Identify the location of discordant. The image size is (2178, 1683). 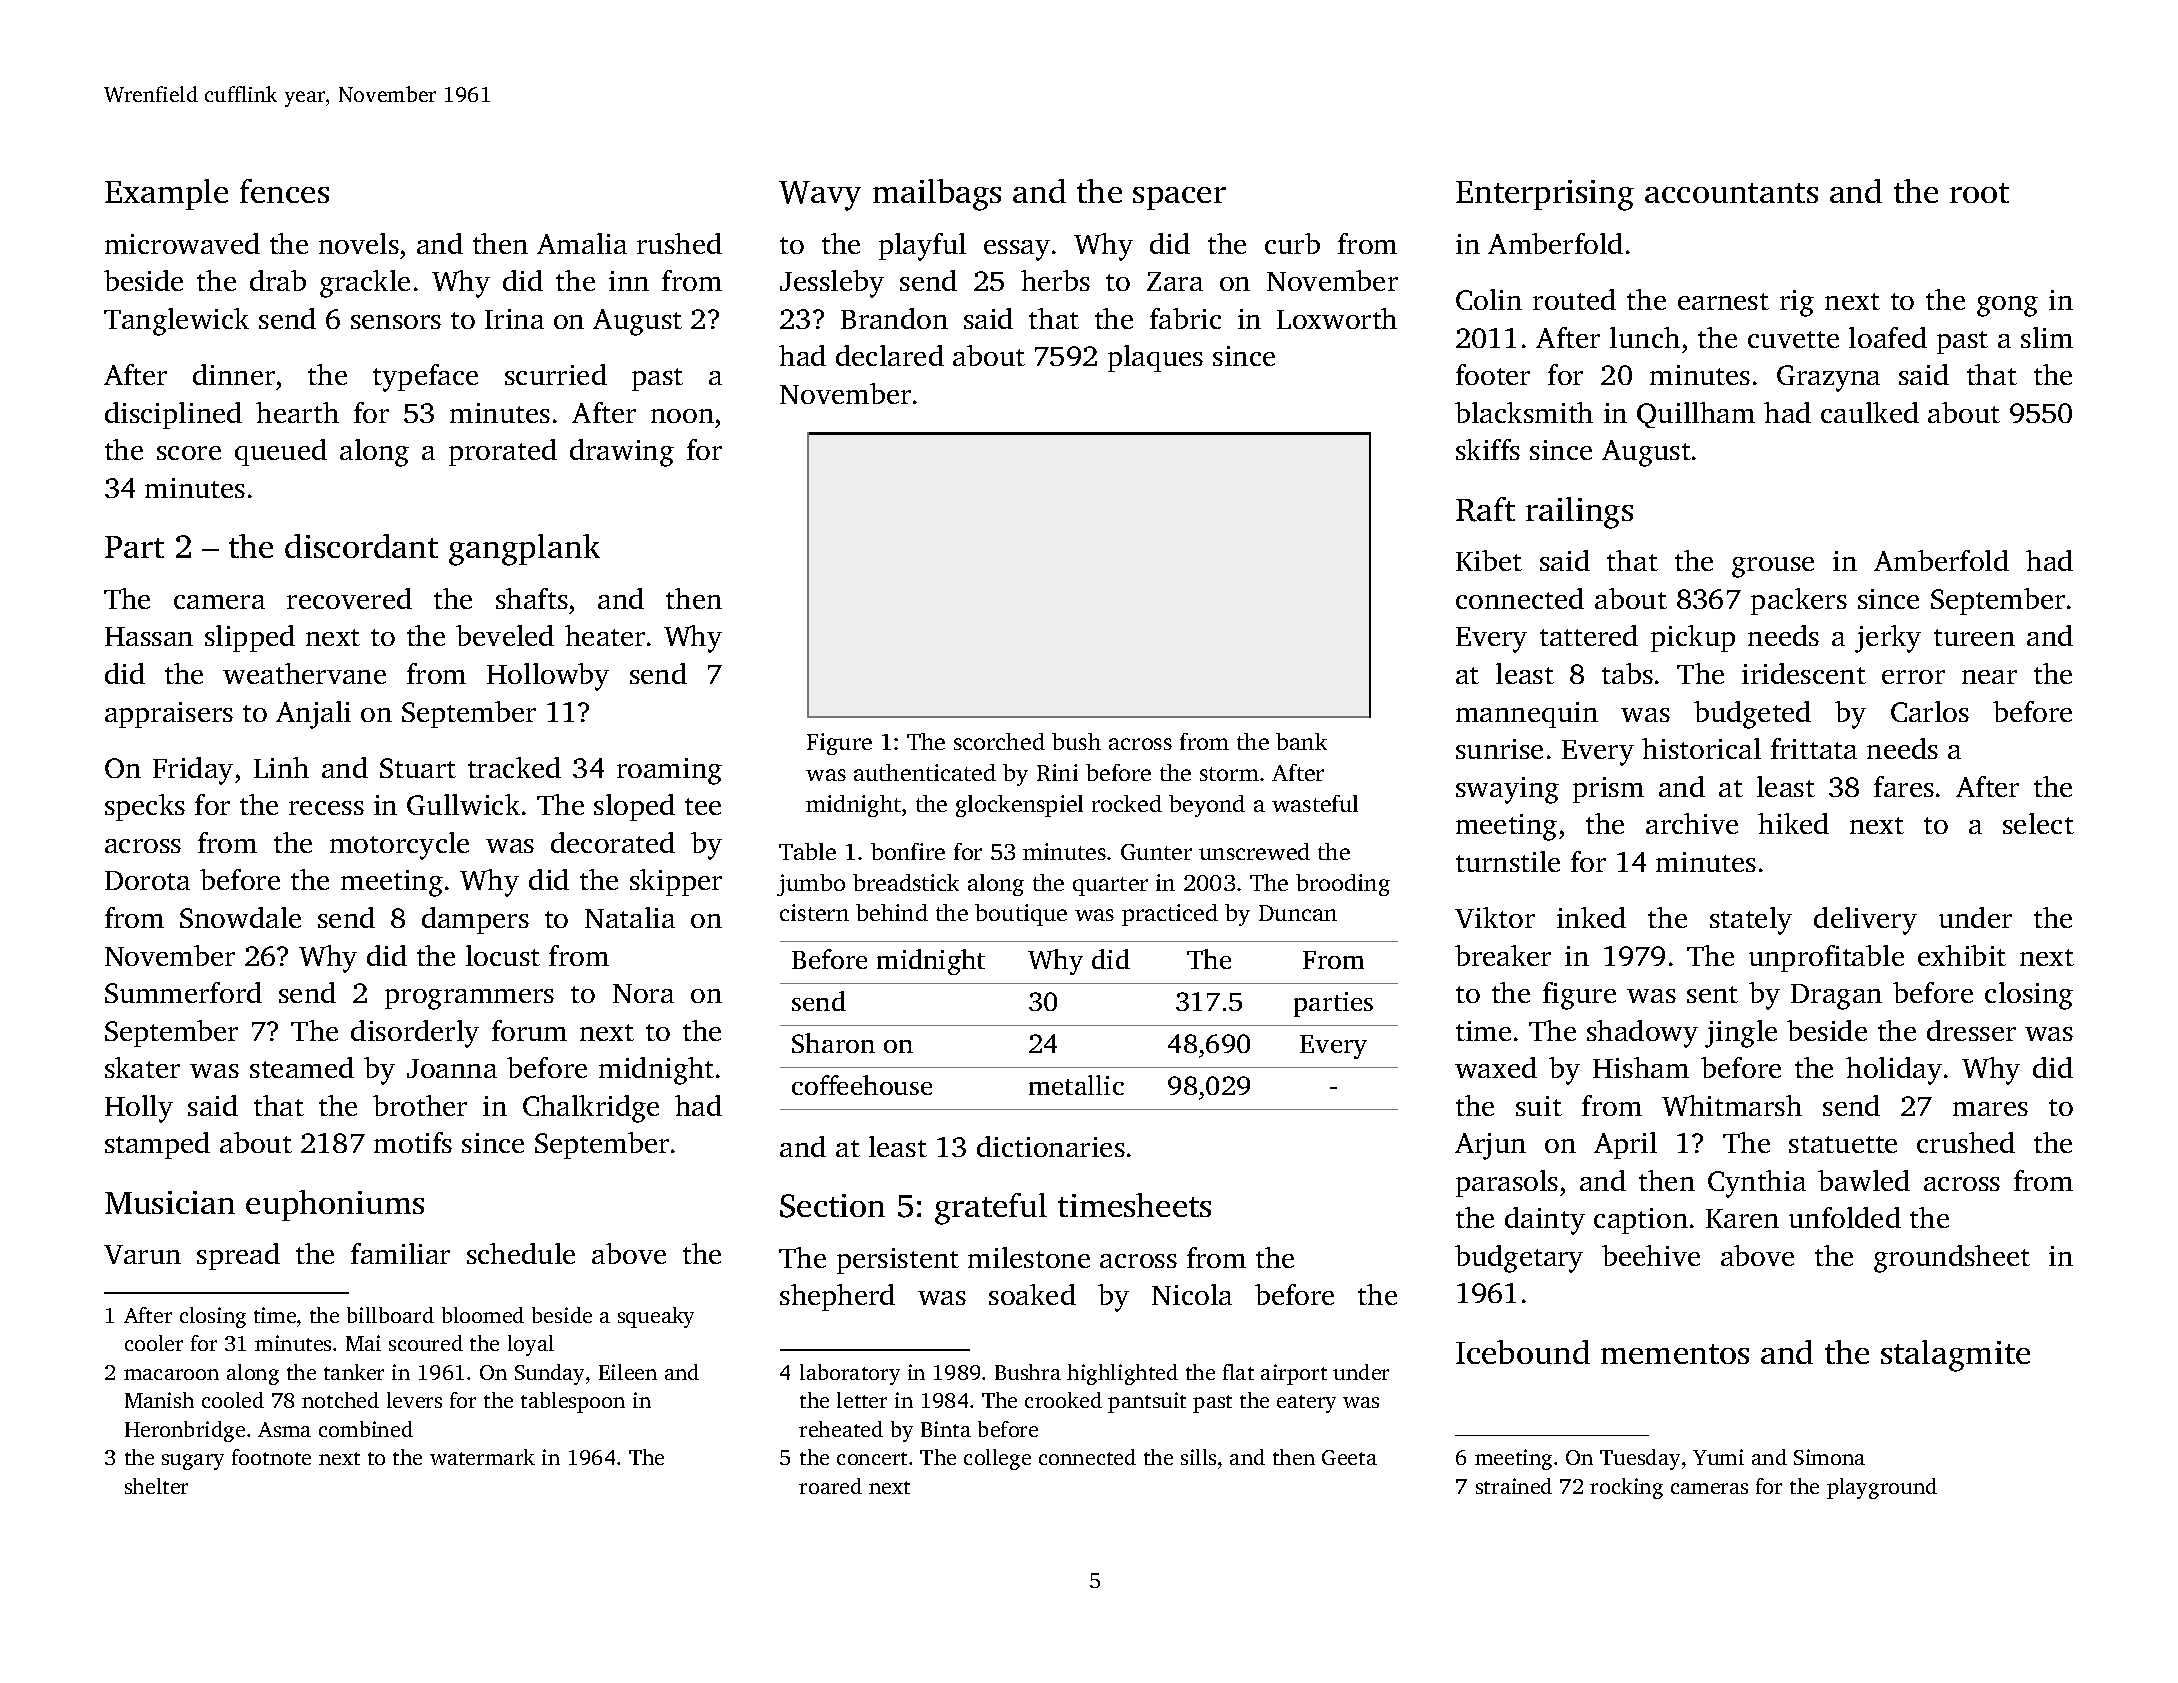
(361, 546).
